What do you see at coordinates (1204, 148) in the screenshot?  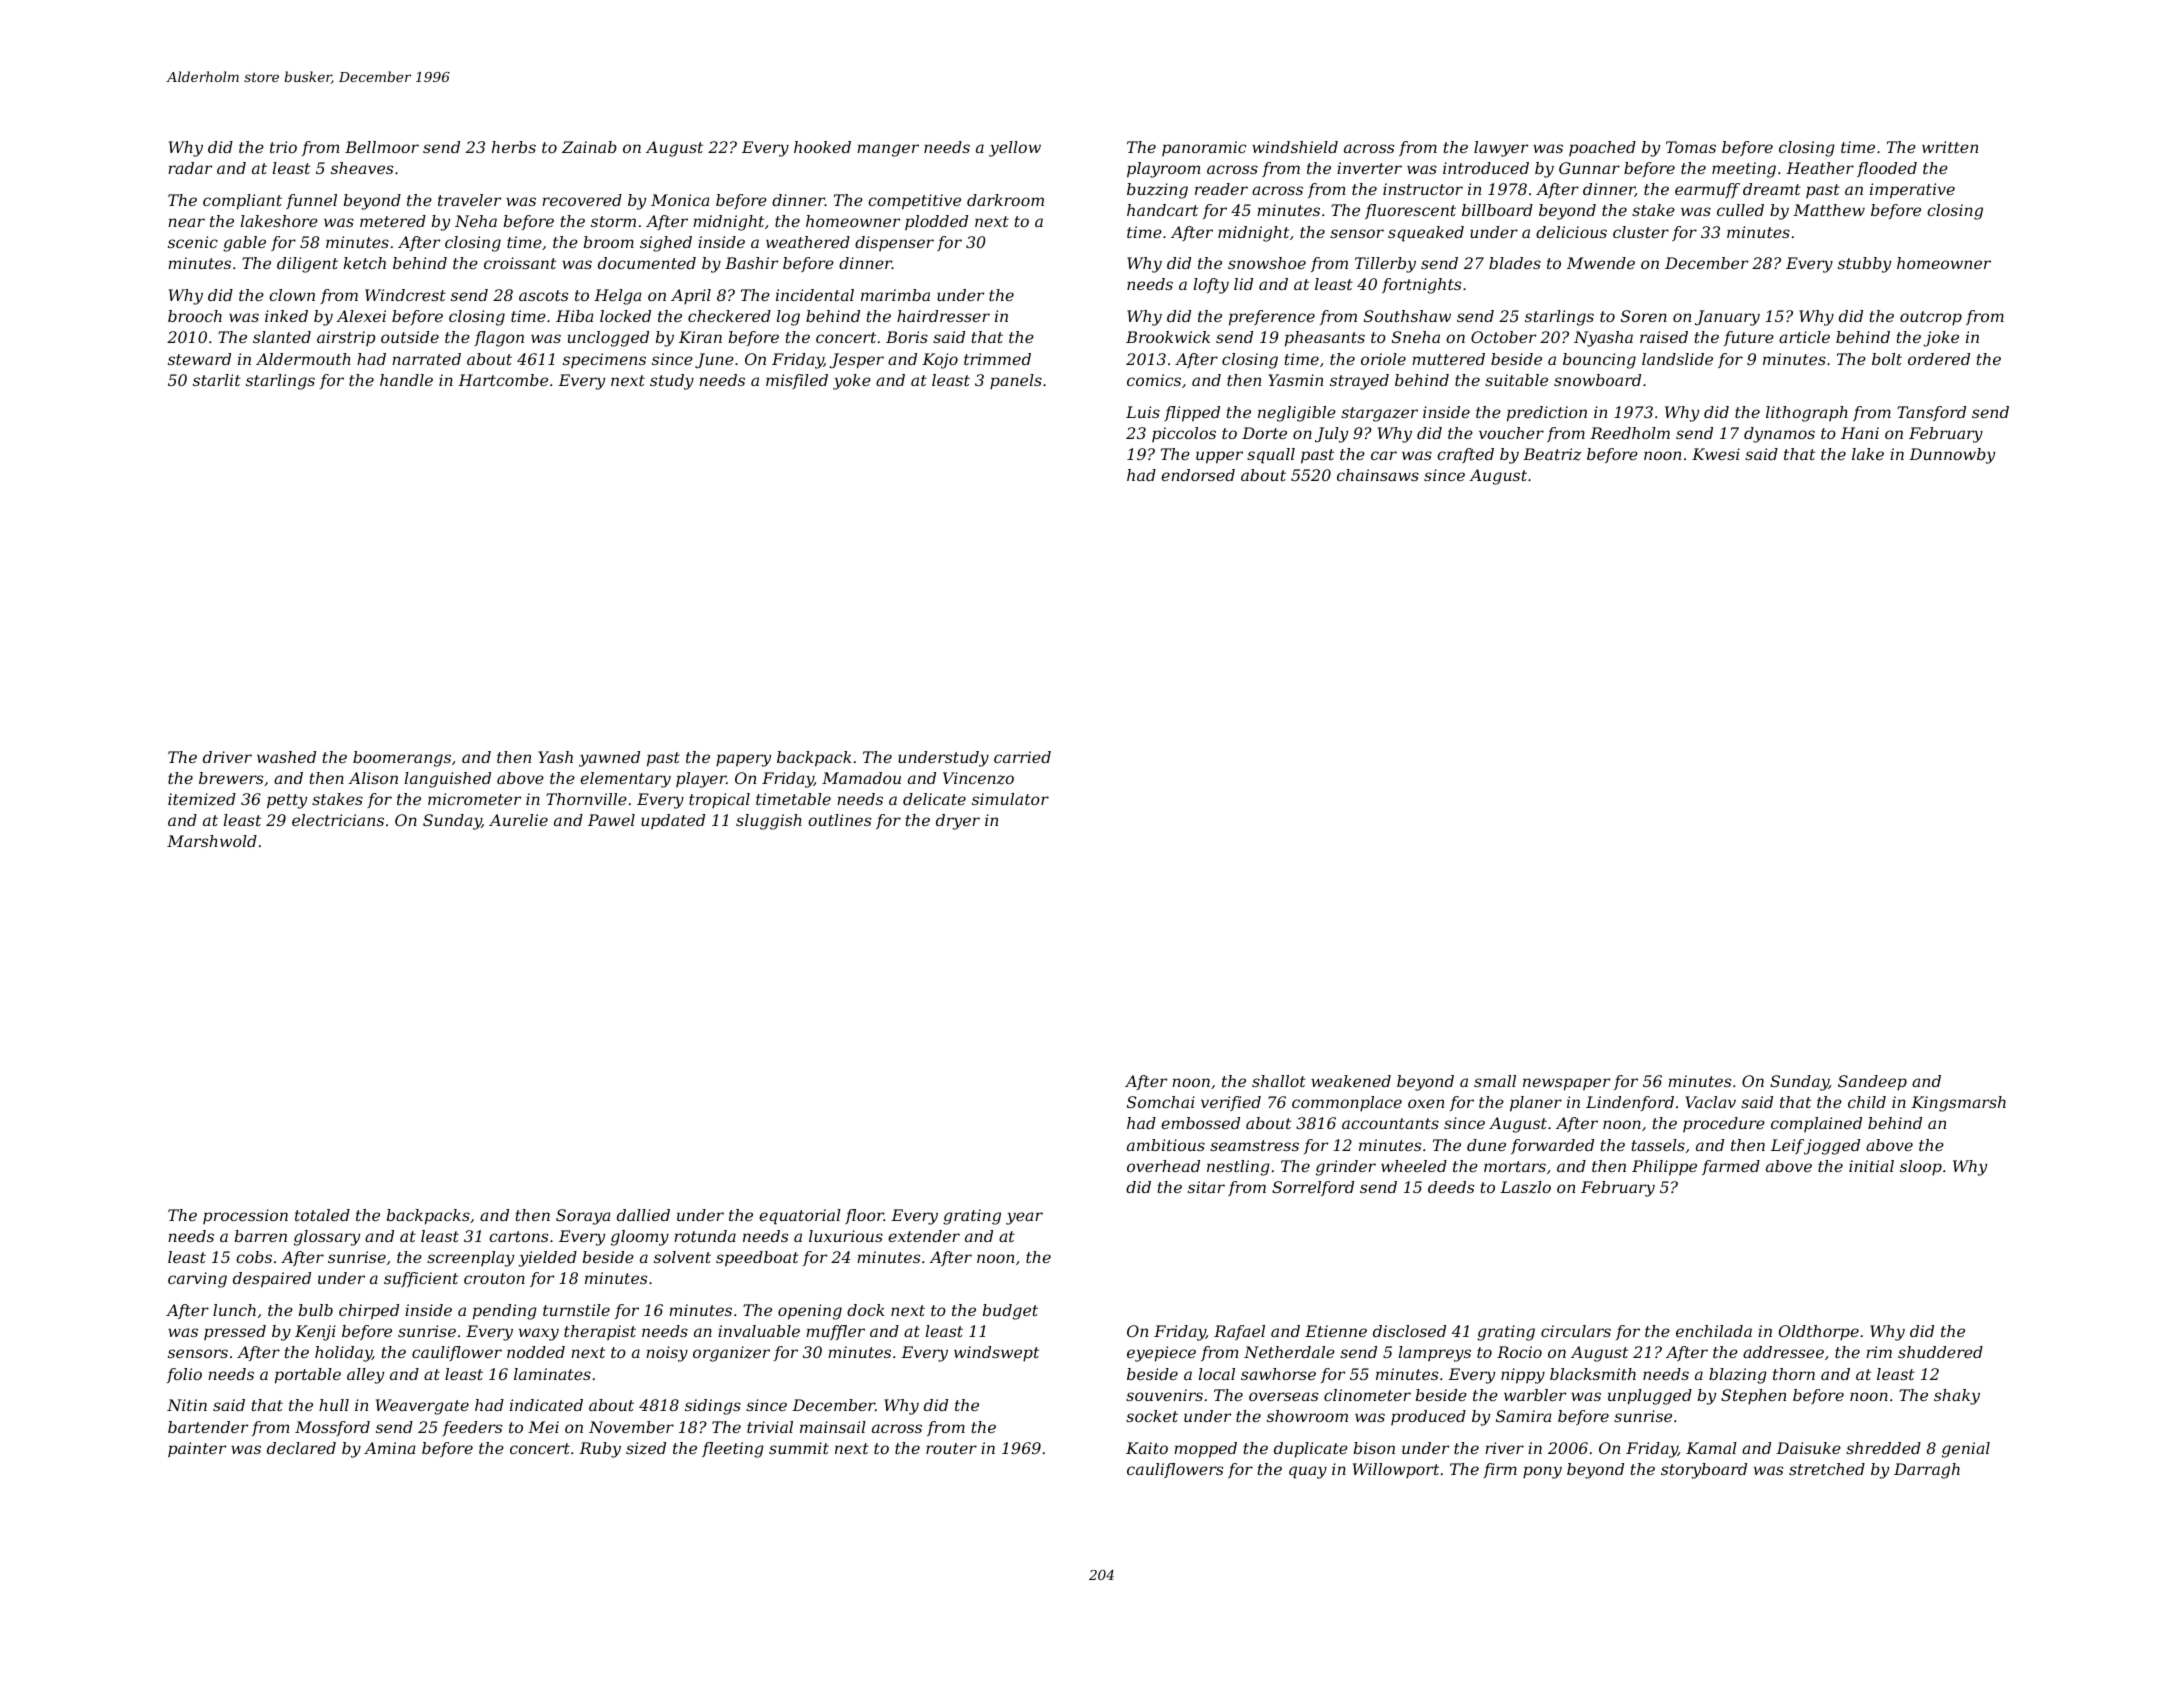 I see `panoramic` at bounding box center [1204, 148].
